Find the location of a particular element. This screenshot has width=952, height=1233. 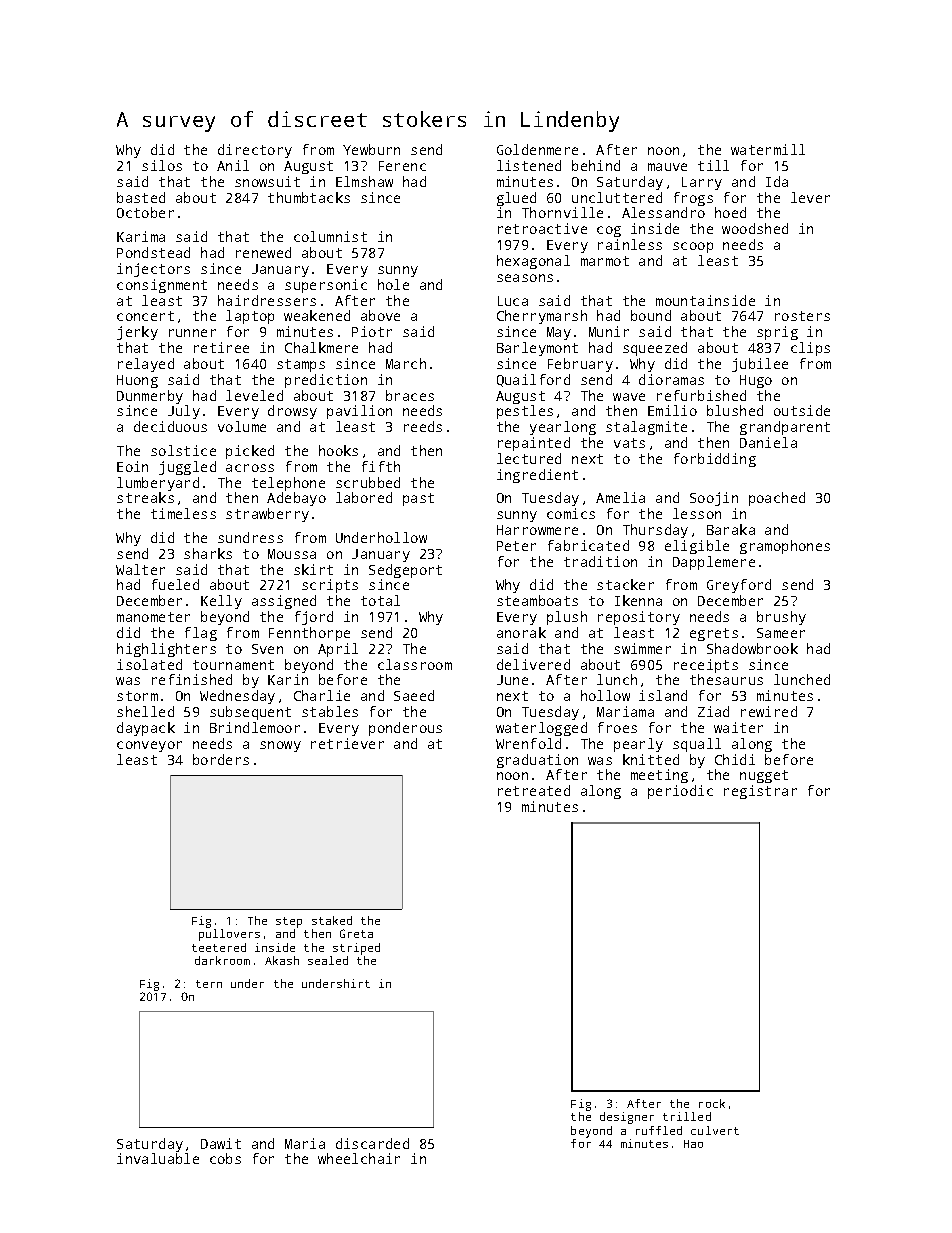

snowy is located at coordinates (280, 746).
